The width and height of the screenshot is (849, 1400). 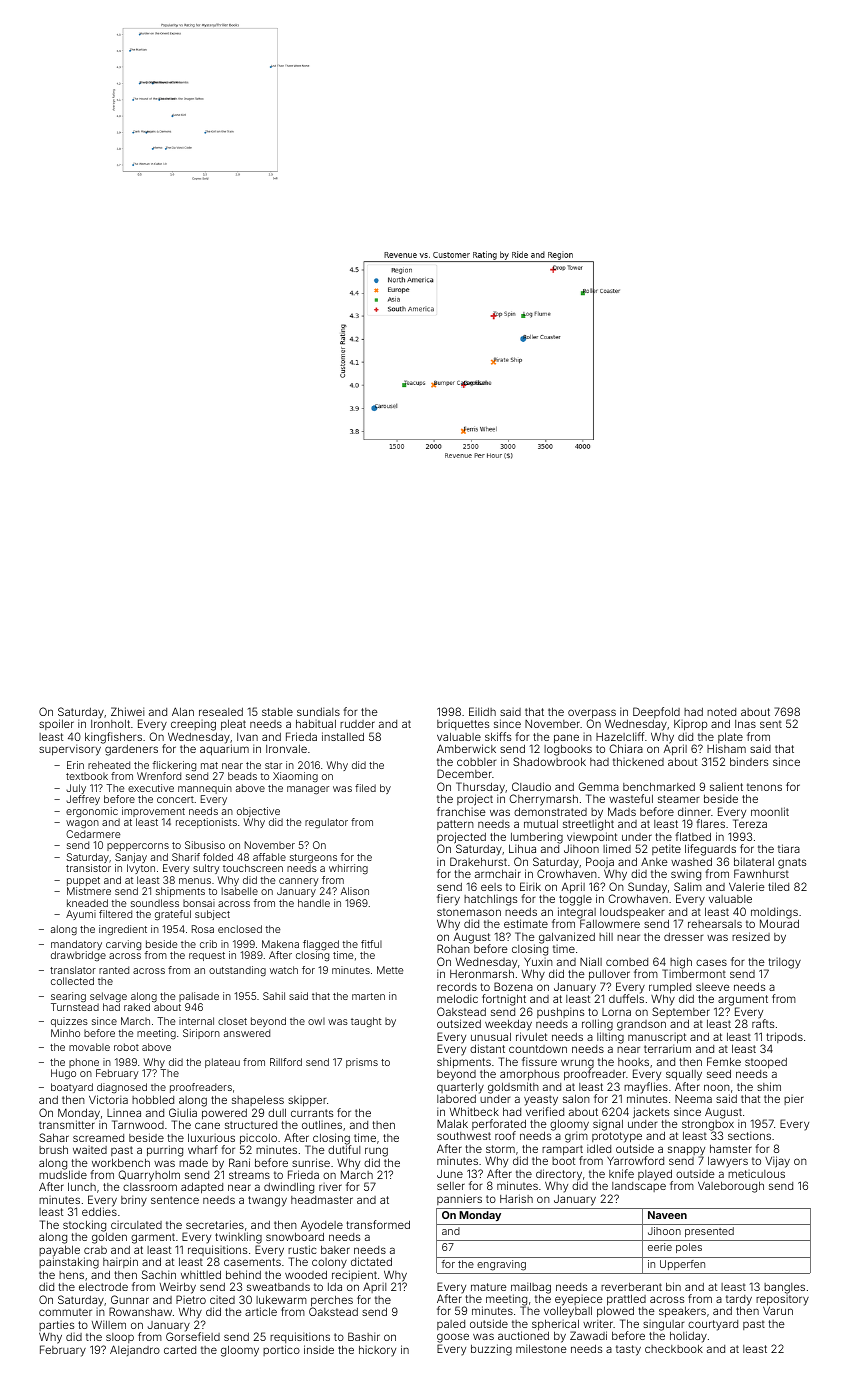 I want to click on piccolo, so click(x=258, y=1139).
